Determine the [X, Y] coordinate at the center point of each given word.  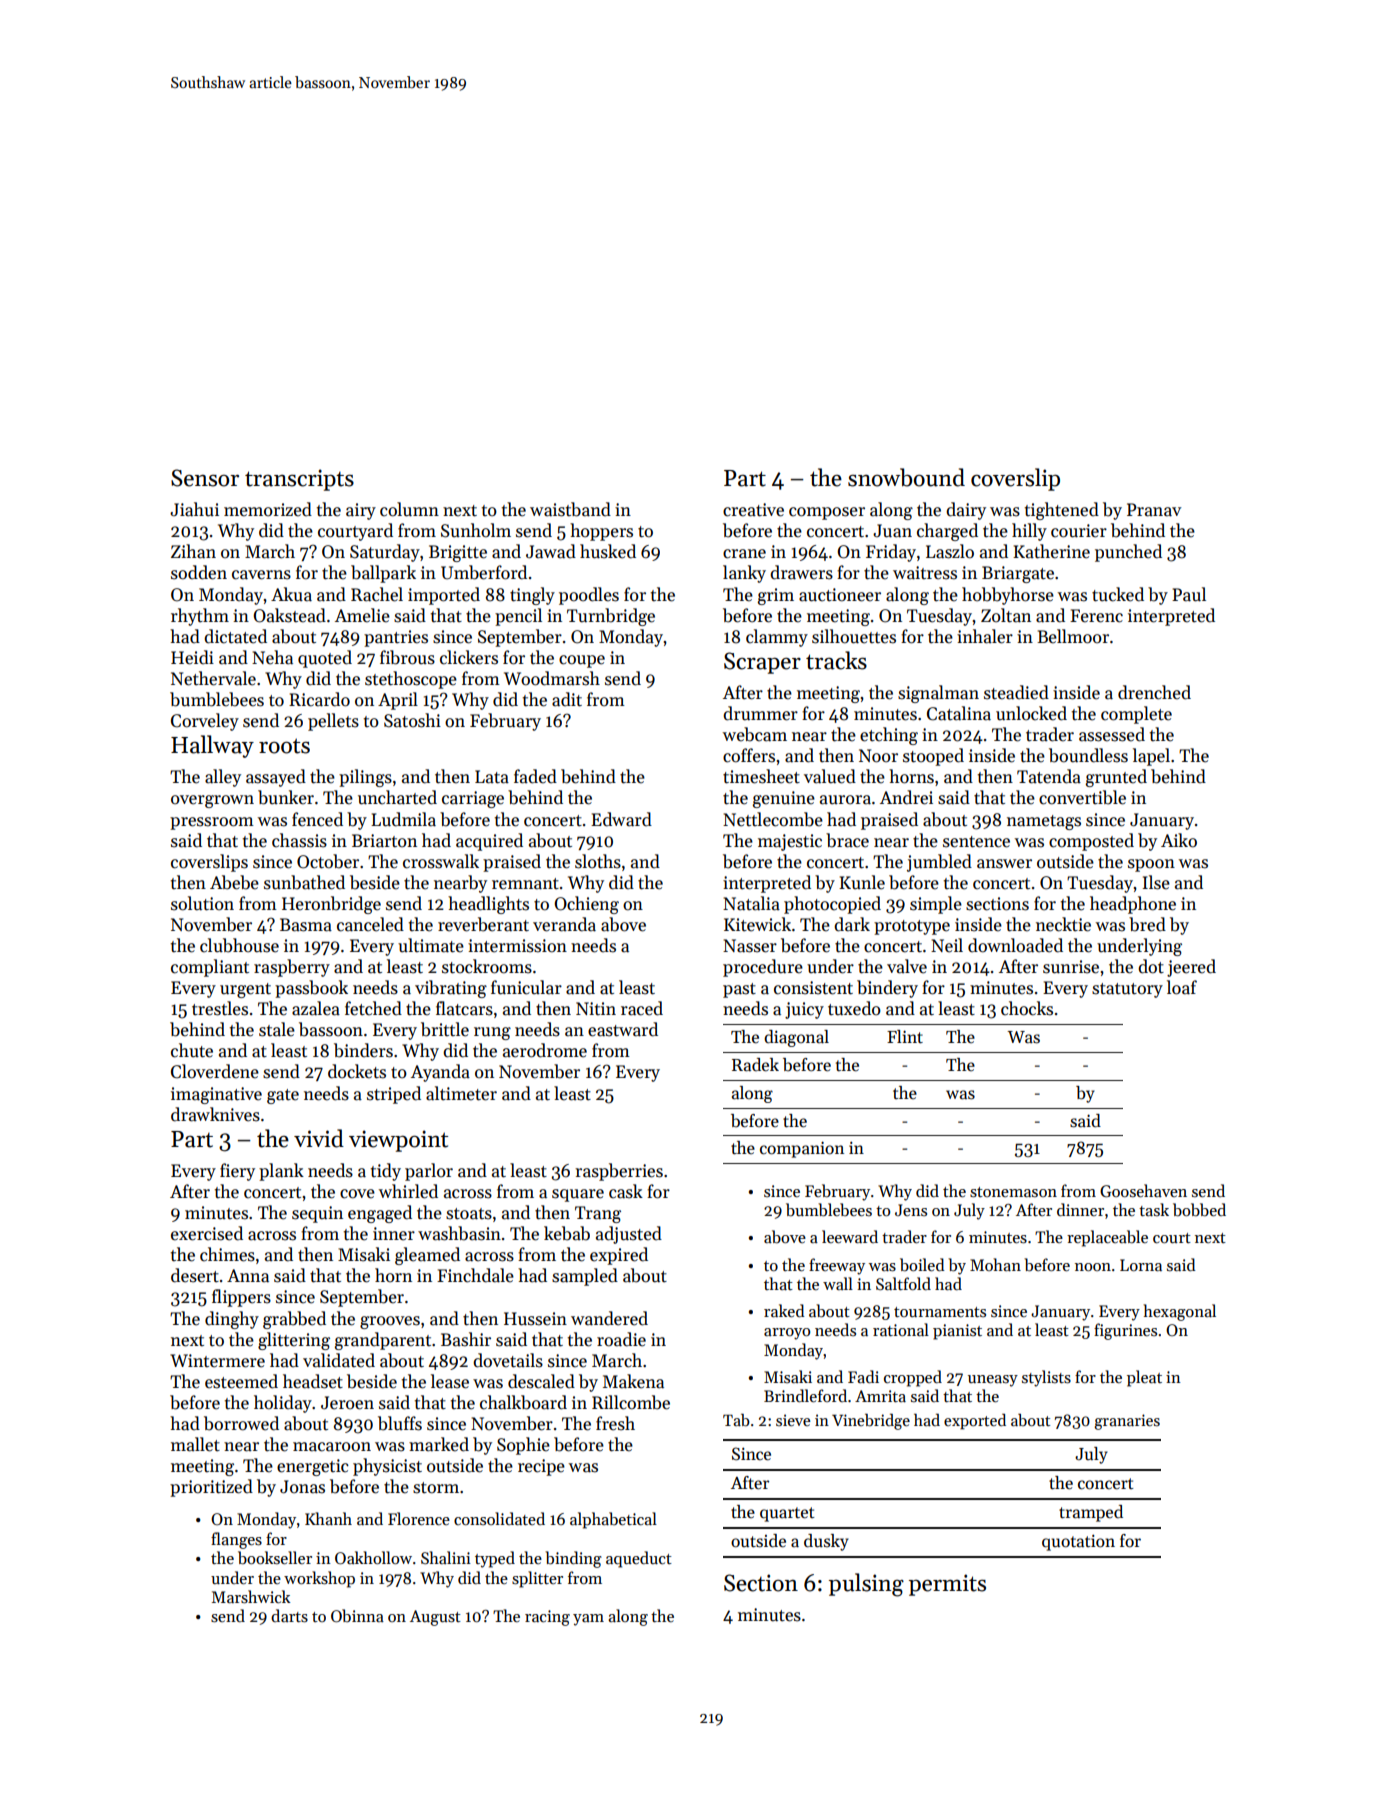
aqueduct [639, 1559]
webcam [755, 734]
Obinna [357, 1616]
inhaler [985, 636]
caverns [261, 575]
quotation [1078, 1542]
